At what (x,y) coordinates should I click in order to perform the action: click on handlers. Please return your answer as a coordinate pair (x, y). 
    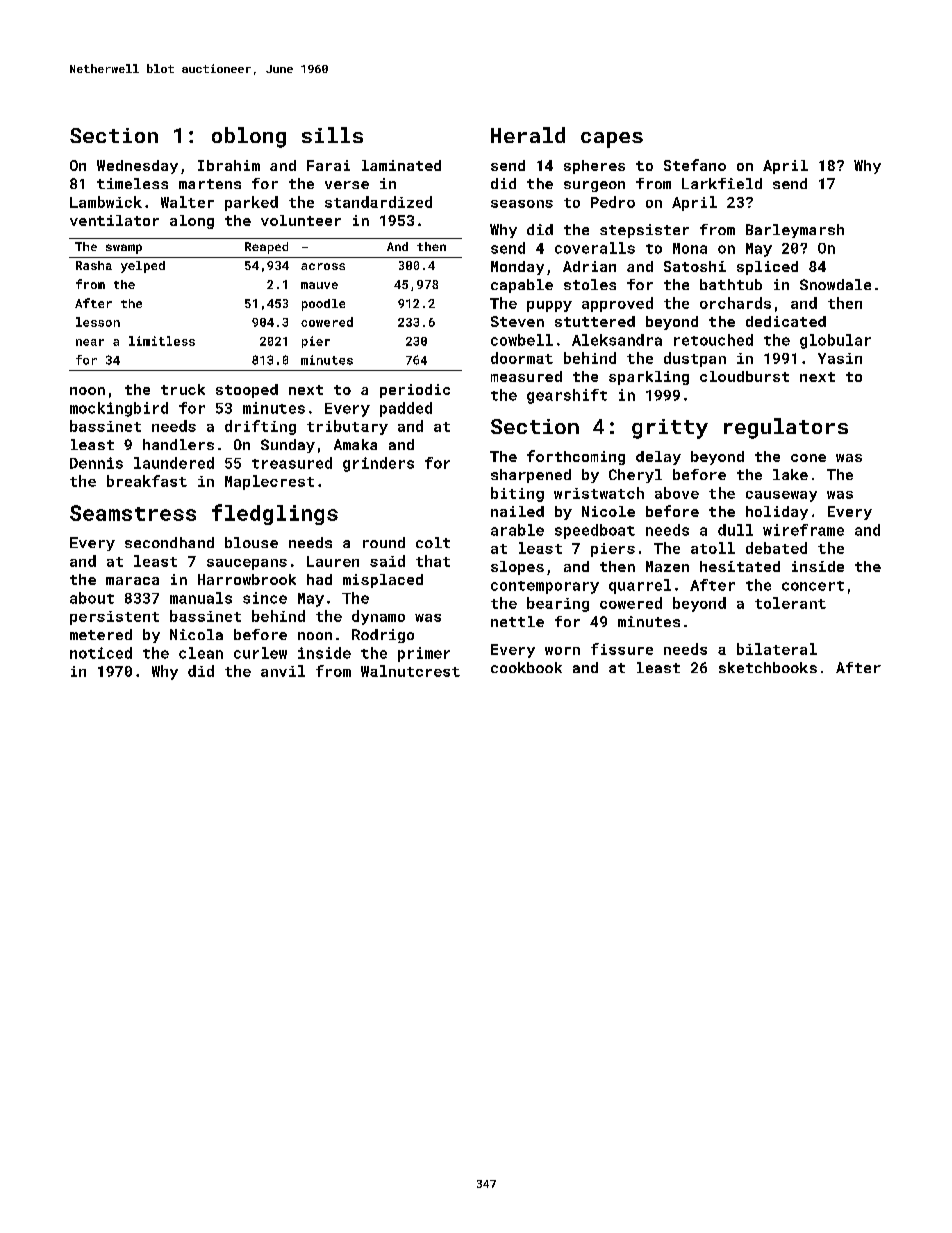
    Looking at the image, I should click on (178, 444).
